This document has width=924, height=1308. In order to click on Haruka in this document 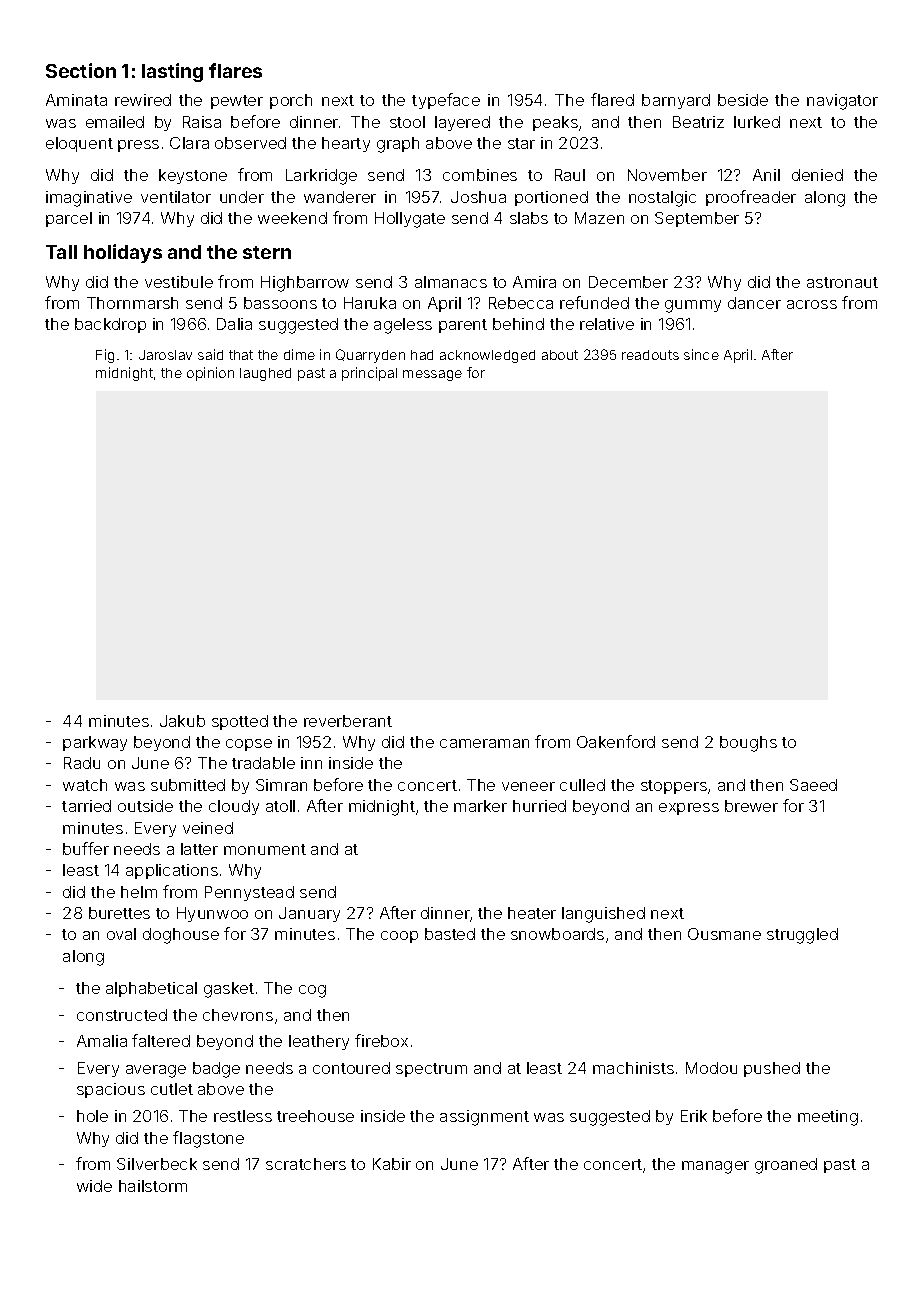, I will do `click(370, 303)`.
